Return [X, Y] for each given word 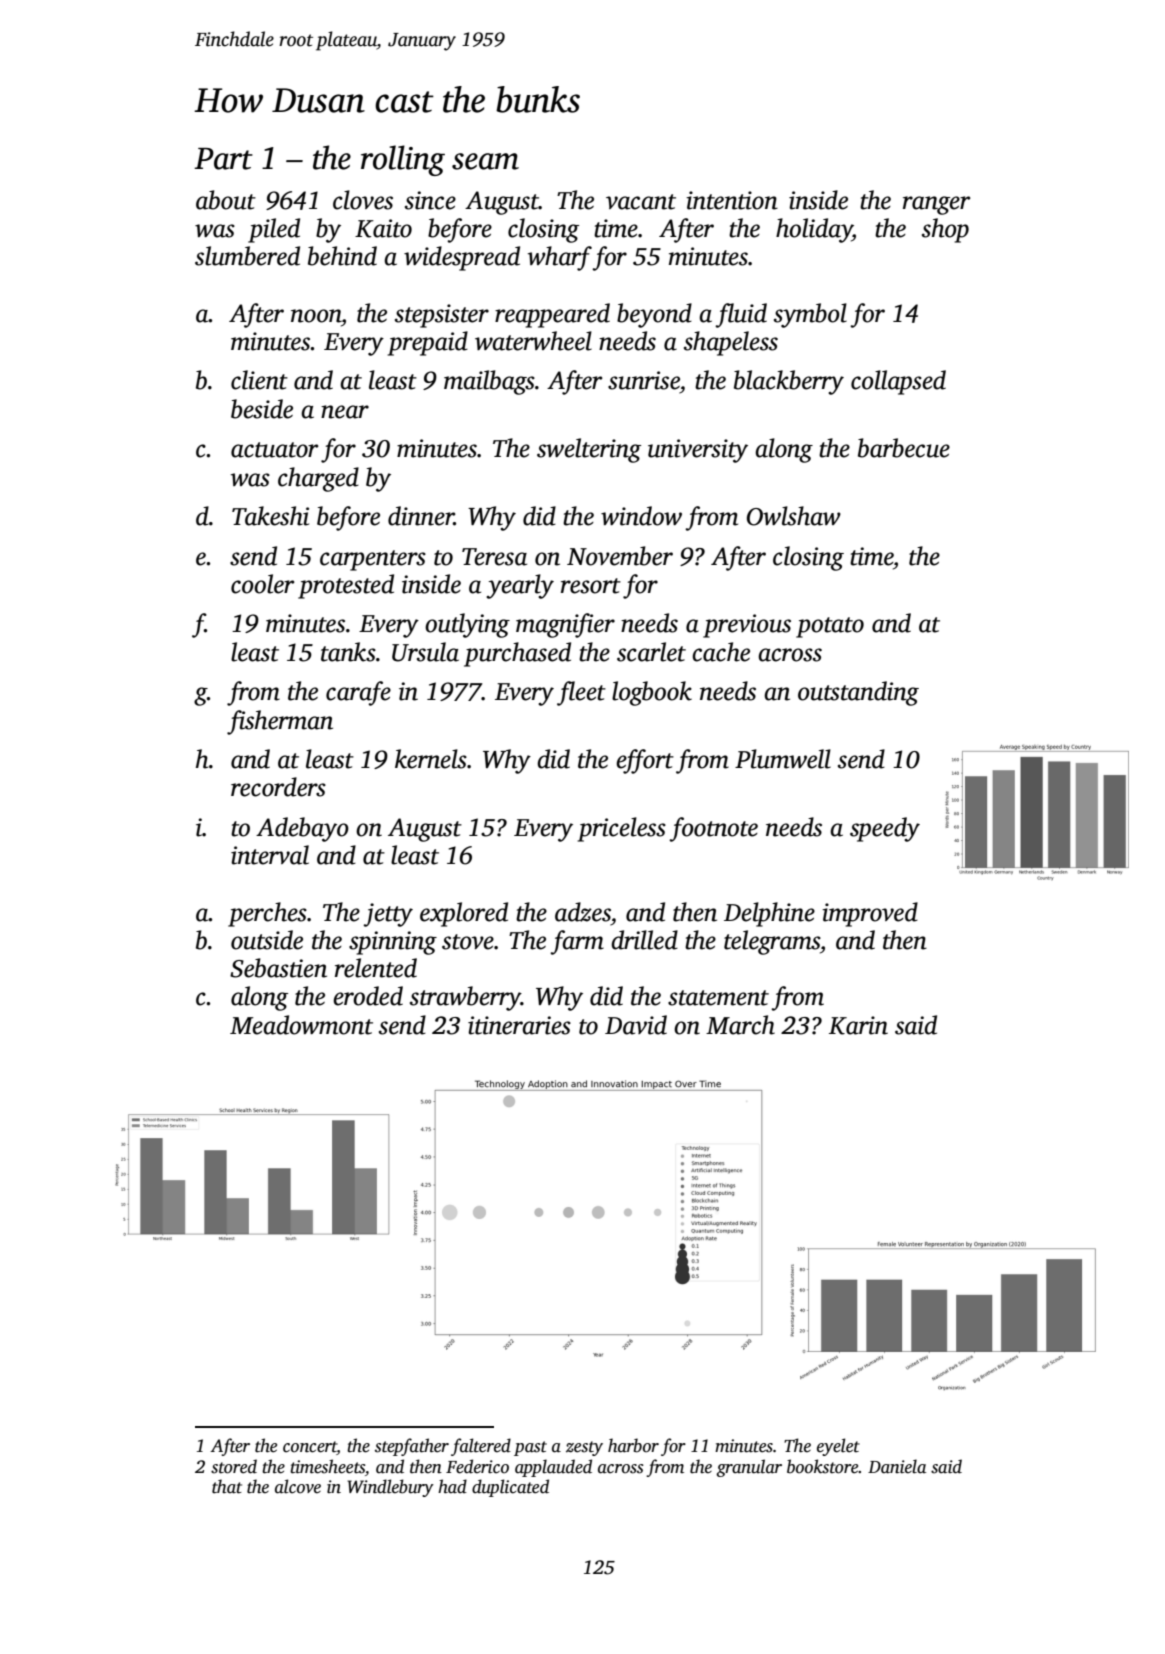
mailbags [489, 382]
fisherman [280, 722]
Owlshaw [794, 516]
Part [223, 159]
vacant [641, 202]
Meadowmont [301, 1025]
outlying [467, 625]
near [345, 412]
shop [945, 230]
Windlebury [390, 1488]
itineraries [519, 1025]
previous [747, 626]
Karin [858, 1025]
